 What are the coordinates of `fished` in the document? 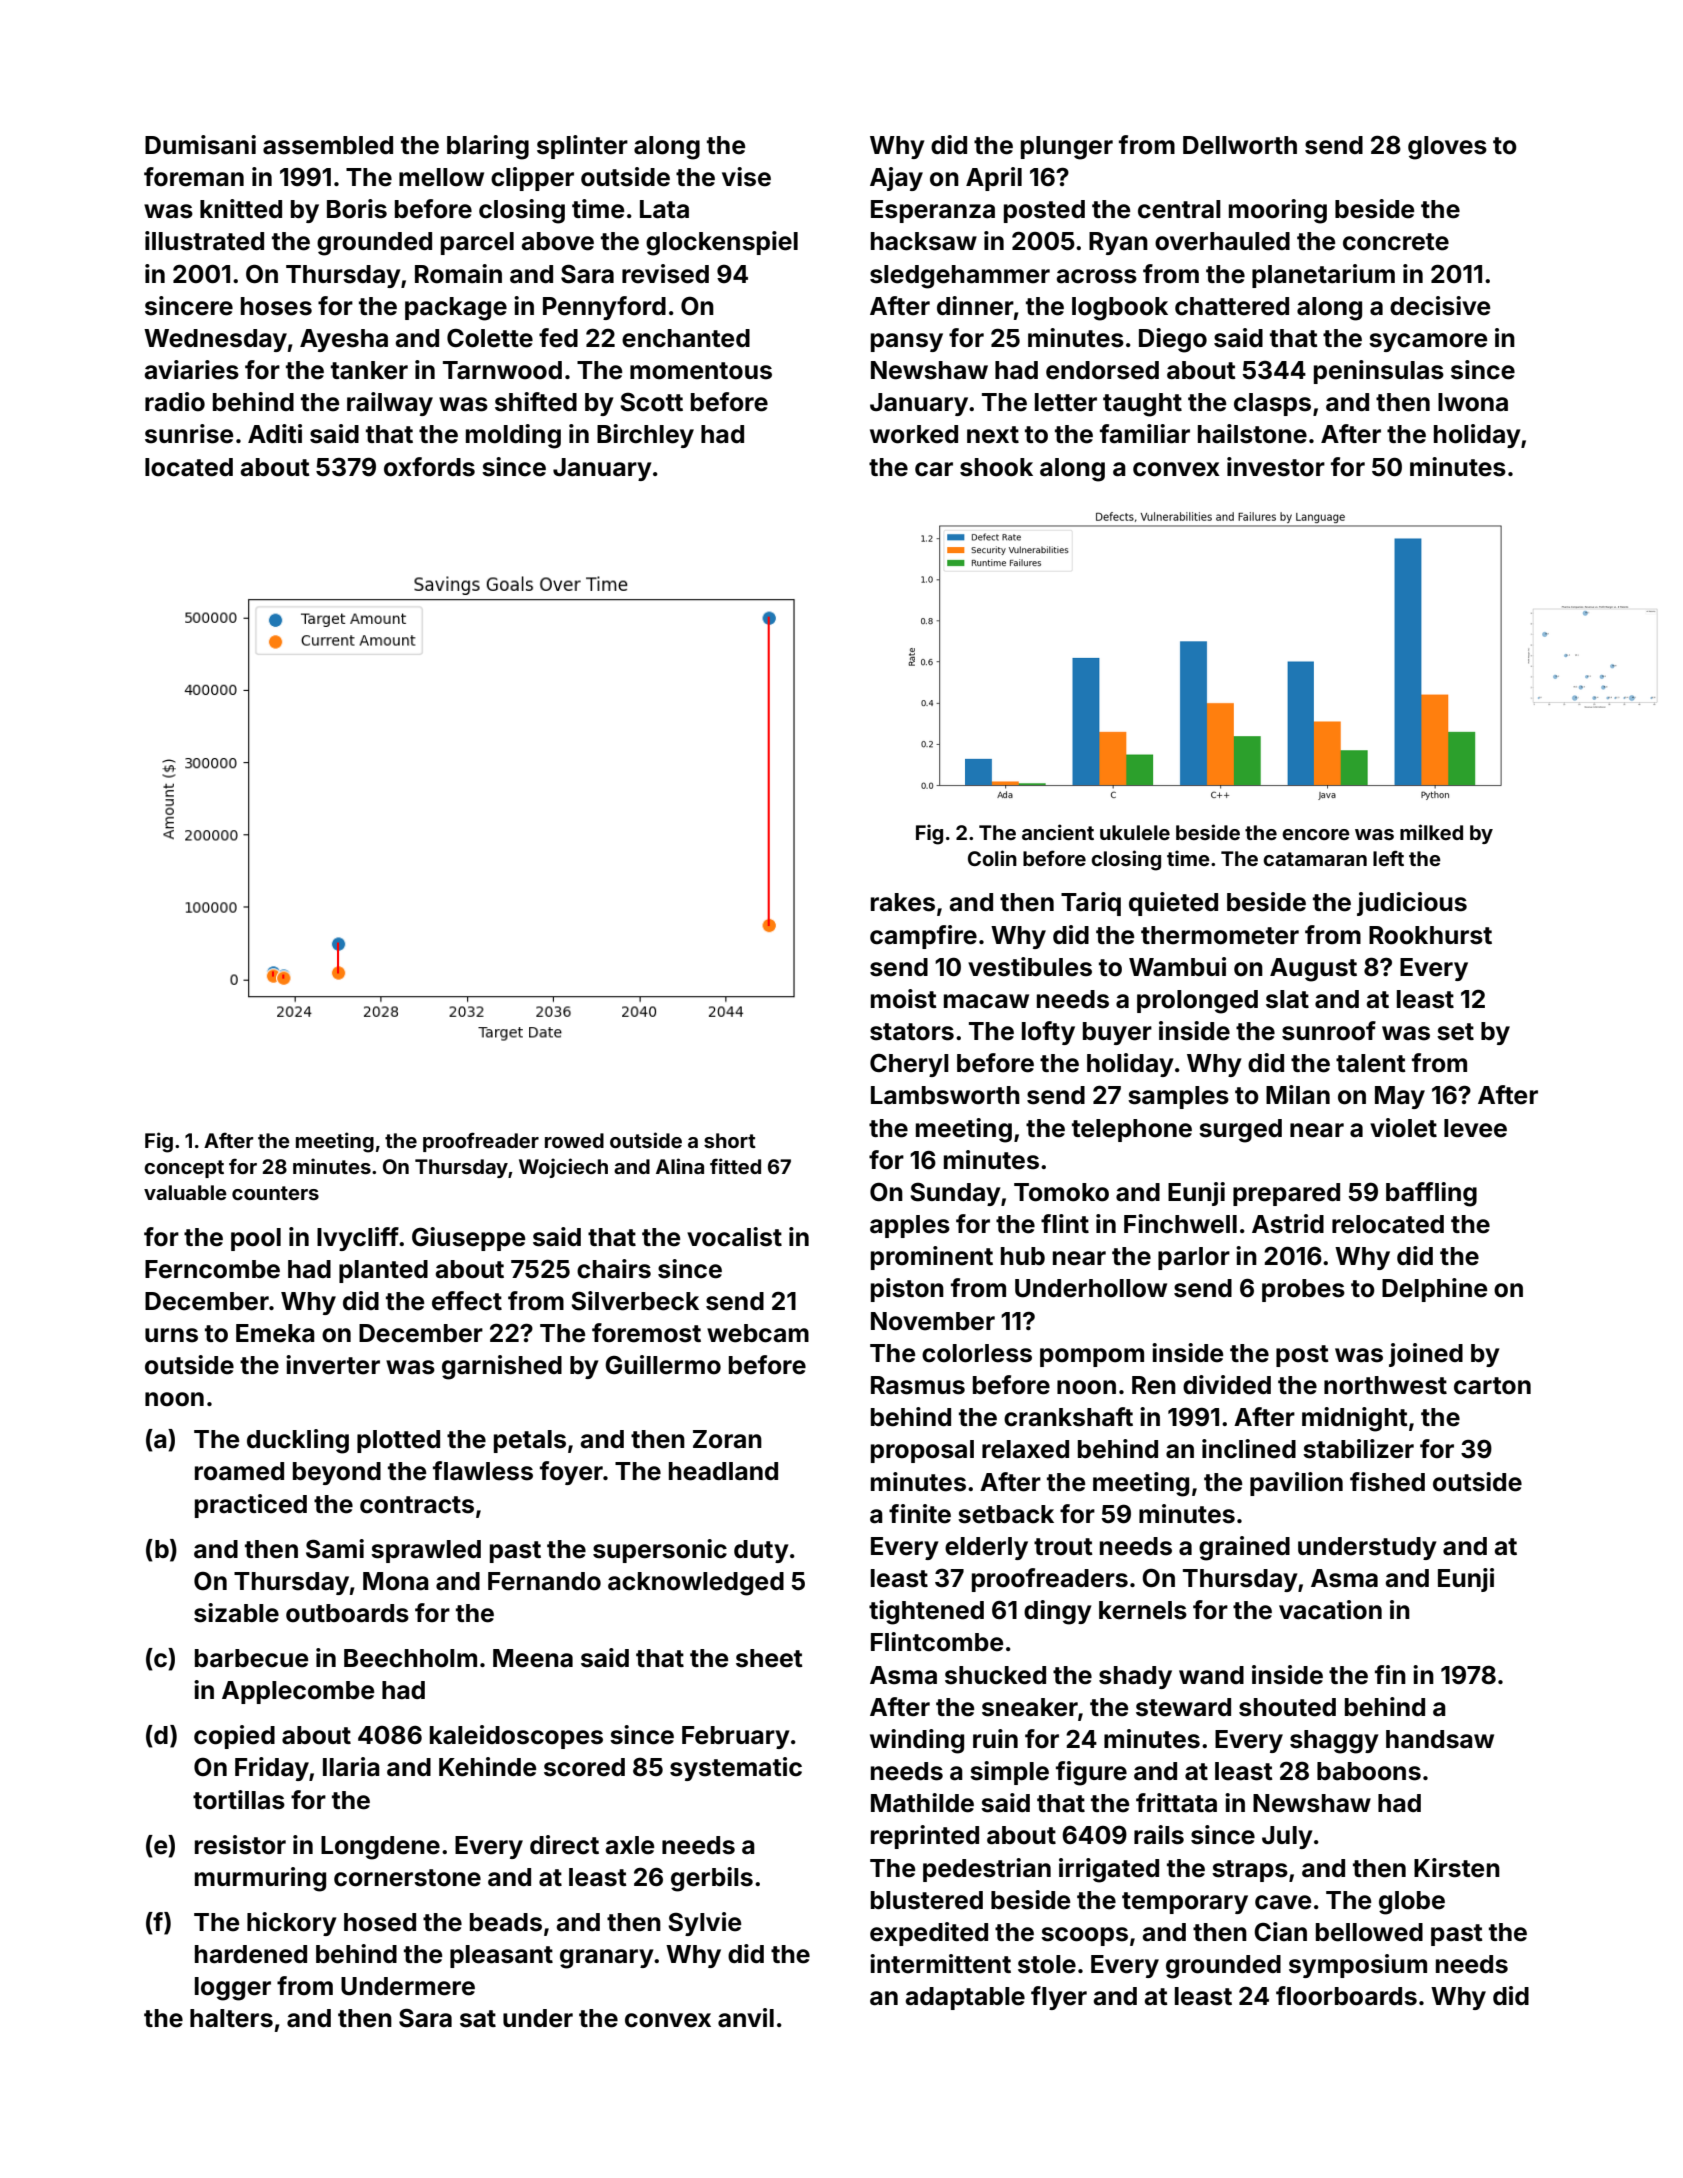 It's located at (1387, 1482).
